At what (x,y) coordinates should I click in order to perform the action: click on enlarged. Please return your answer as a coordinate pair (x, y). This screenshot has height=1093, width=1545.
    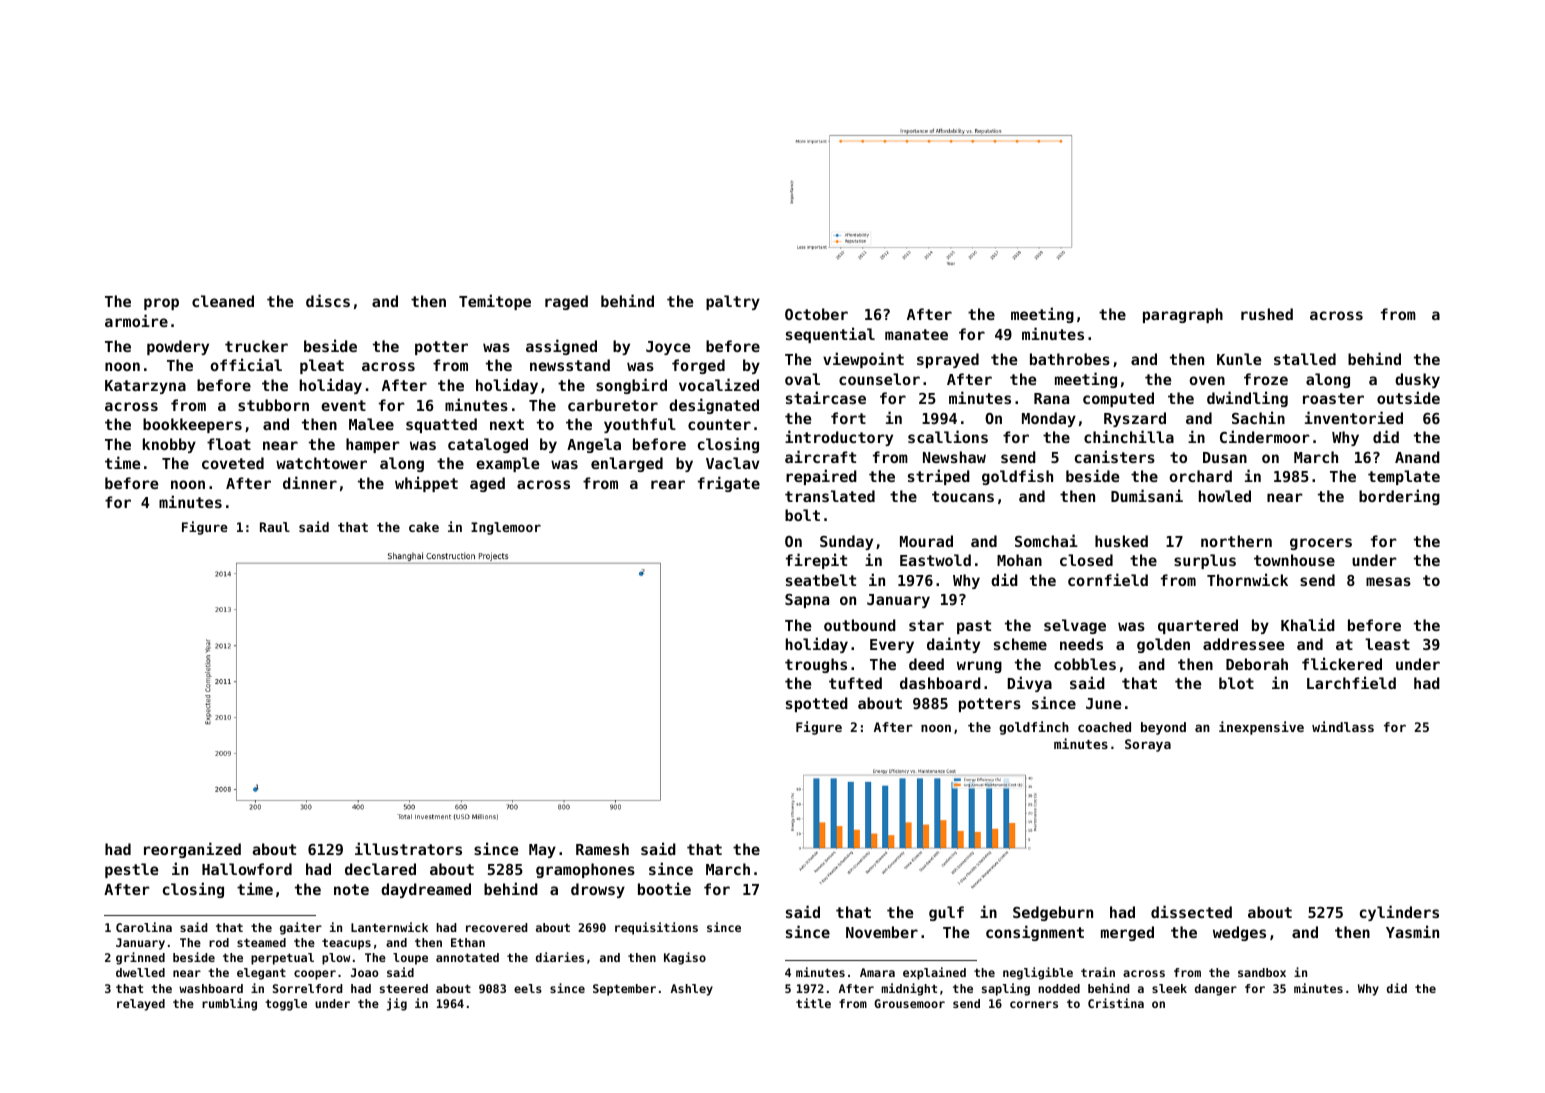
    Looking at the image, I should click on (627, 464).
